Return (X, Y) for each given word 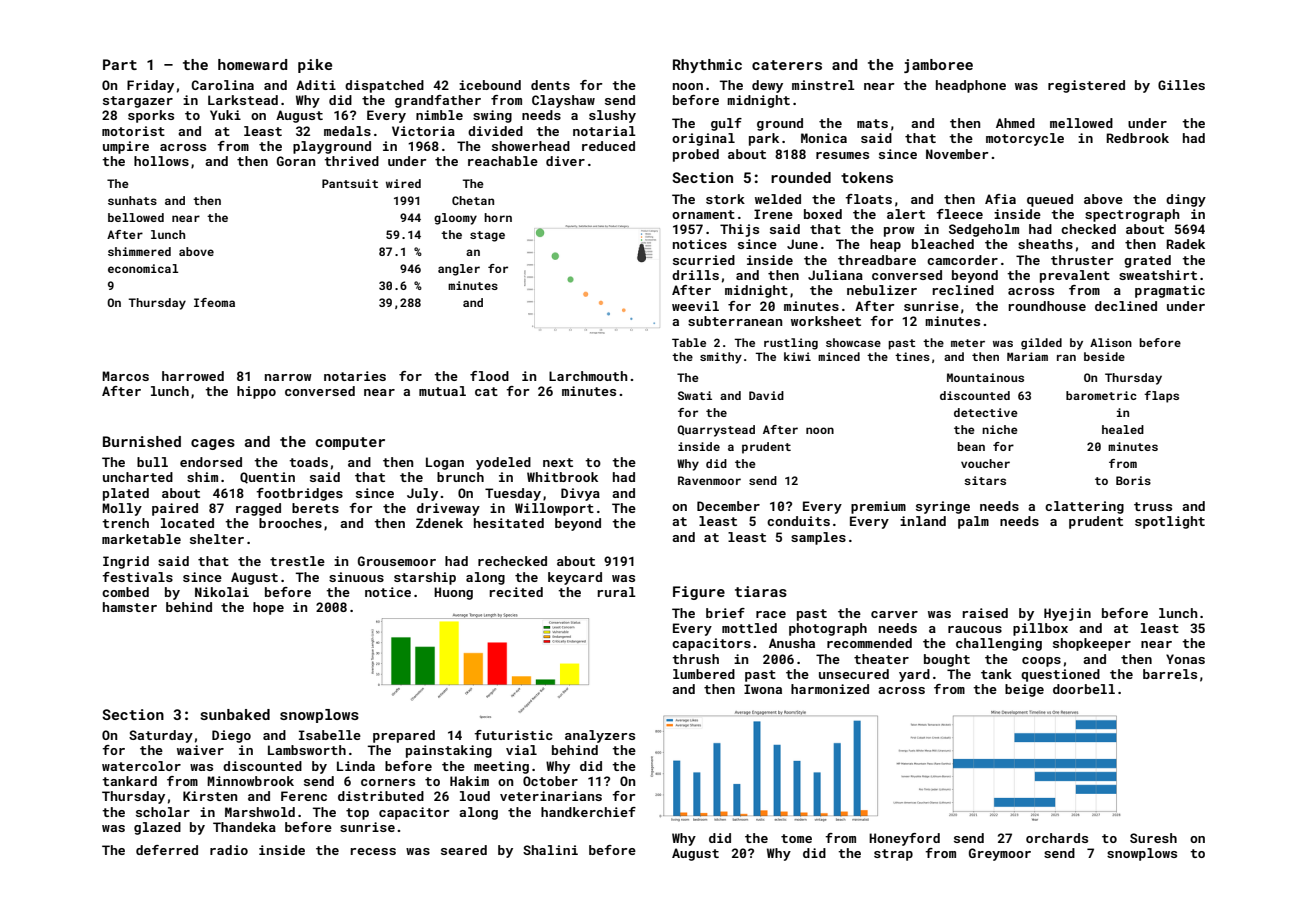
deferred (167, 850)
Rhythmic (707, 66)
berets (315, 508)
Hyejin (1067, 614)
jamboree (938, 66)
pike (315, 66)
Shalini (550, 850)
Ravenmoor (709, 480)
